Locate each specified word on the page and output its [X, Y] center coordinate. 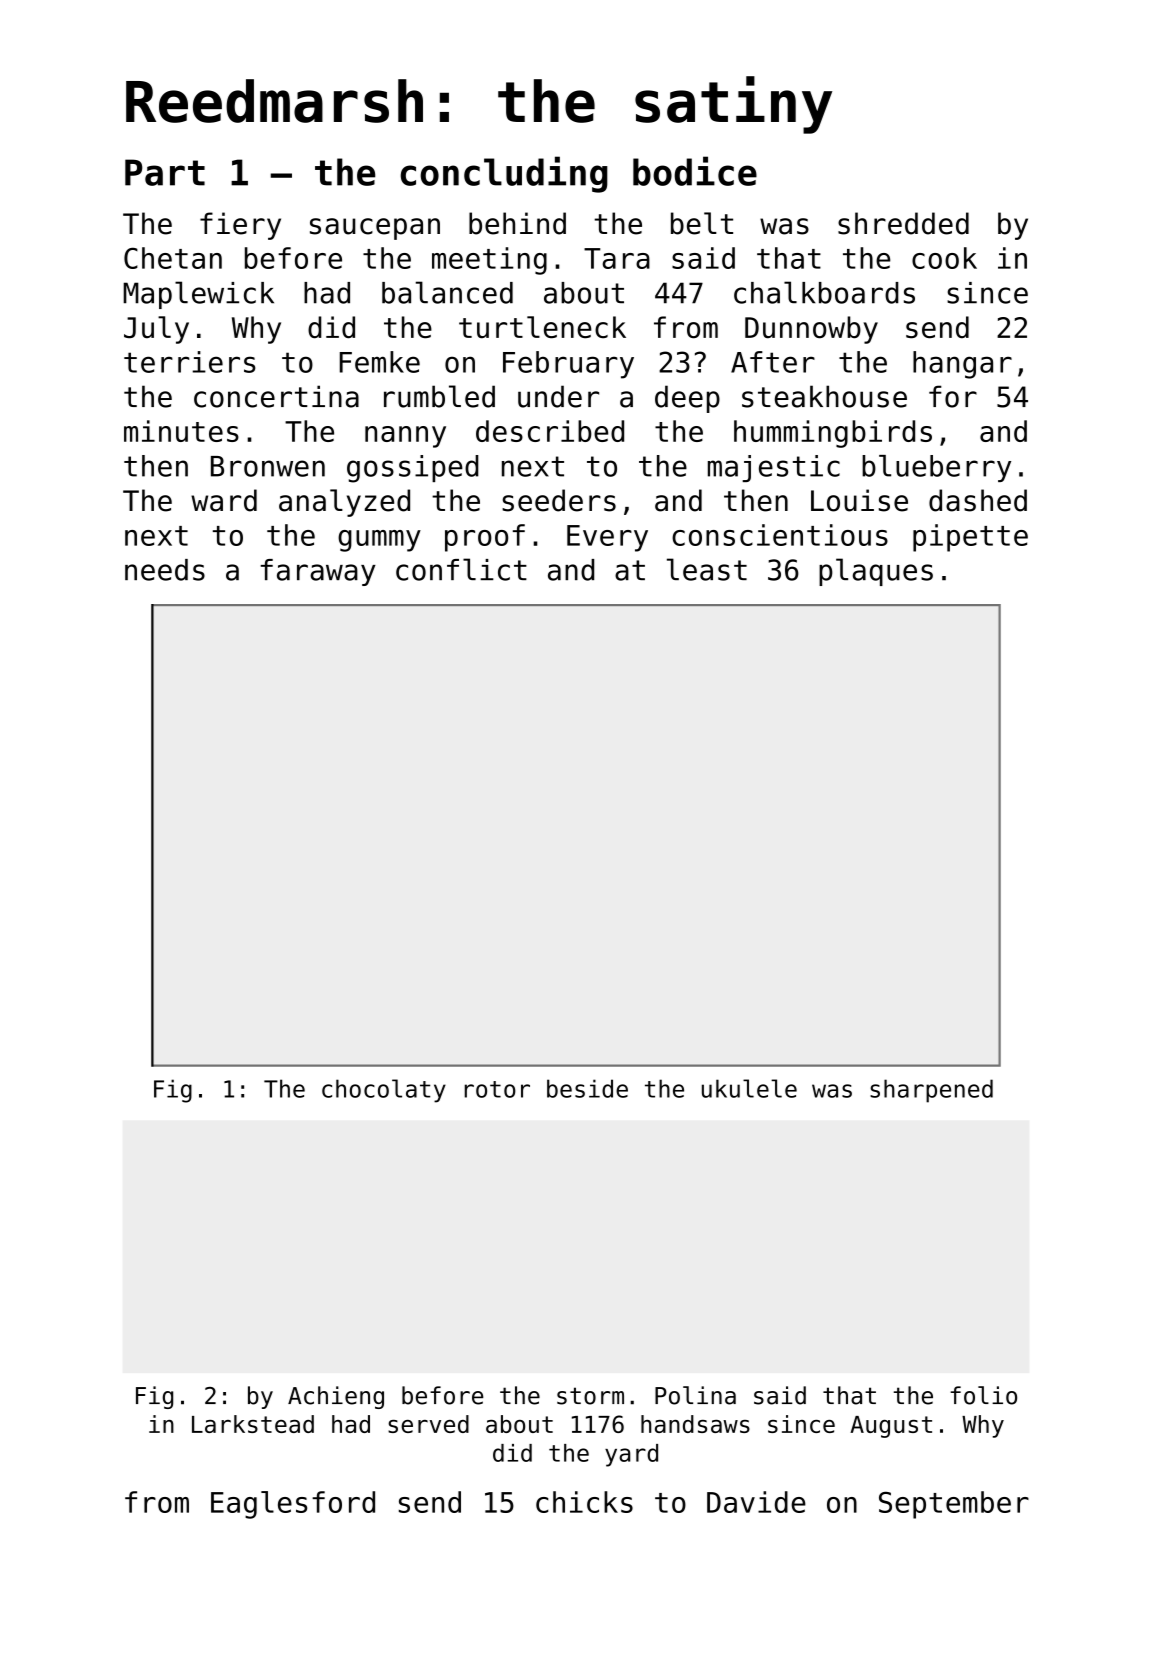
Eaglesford [293, 1505]
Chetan [173, 258]
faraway [318, 572]
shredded [903, 223]
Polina [695, 1395]
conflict [461, 569]
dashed [978, 500]
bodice [695, 171]
